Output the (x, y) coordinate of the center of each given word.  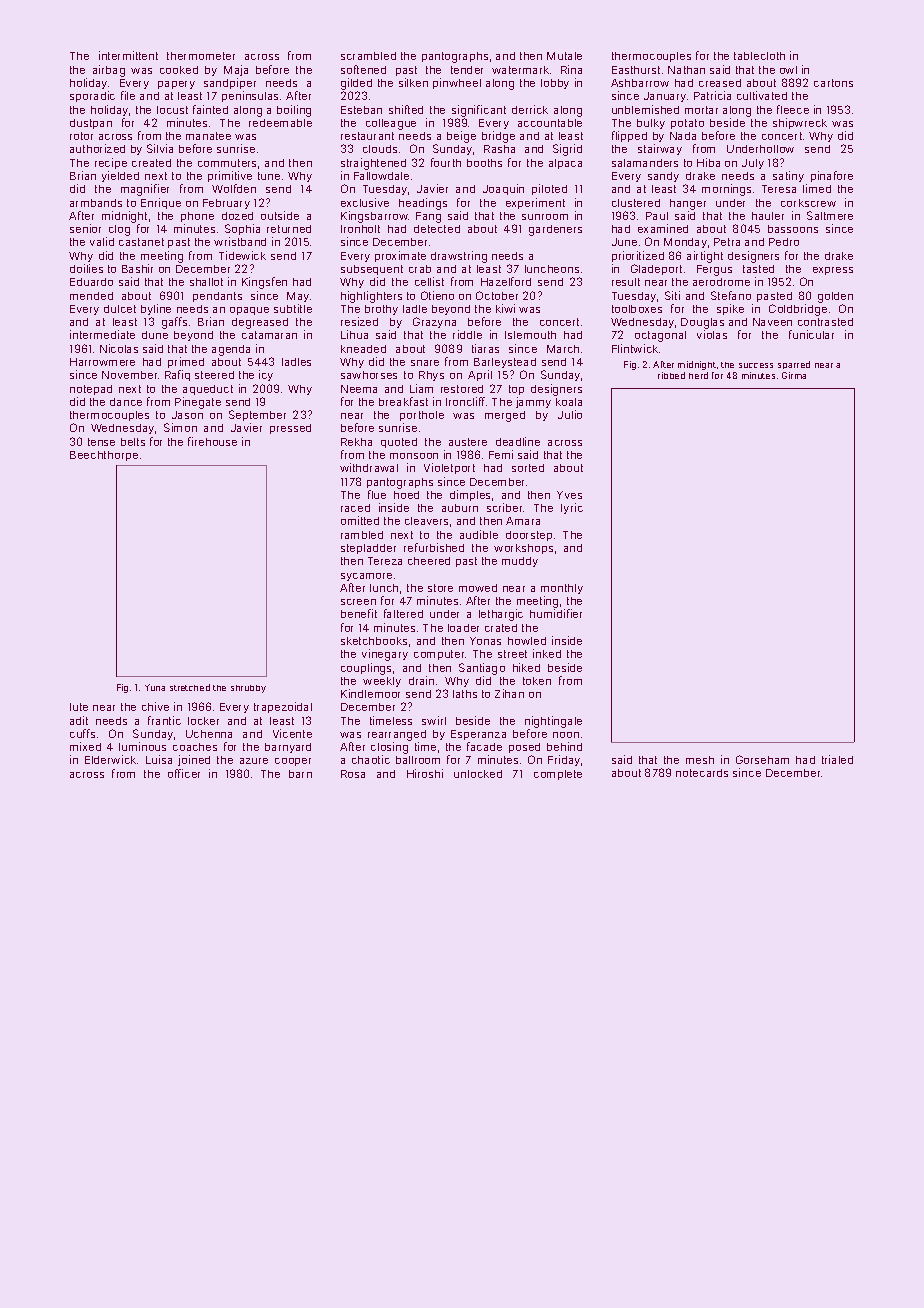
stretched (190, 687)
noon (566, 735)
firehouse (212, 441)
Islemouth (530, 335)
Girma (794, 375)
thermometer (201, 56)
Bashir (137, 268)
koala (569, 402)
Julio (570, 414)
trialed (837, 759)
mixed (85, 746)
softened (363, 69)
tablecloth (759, 56)
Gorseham (762, 759)
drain (421, 680)
